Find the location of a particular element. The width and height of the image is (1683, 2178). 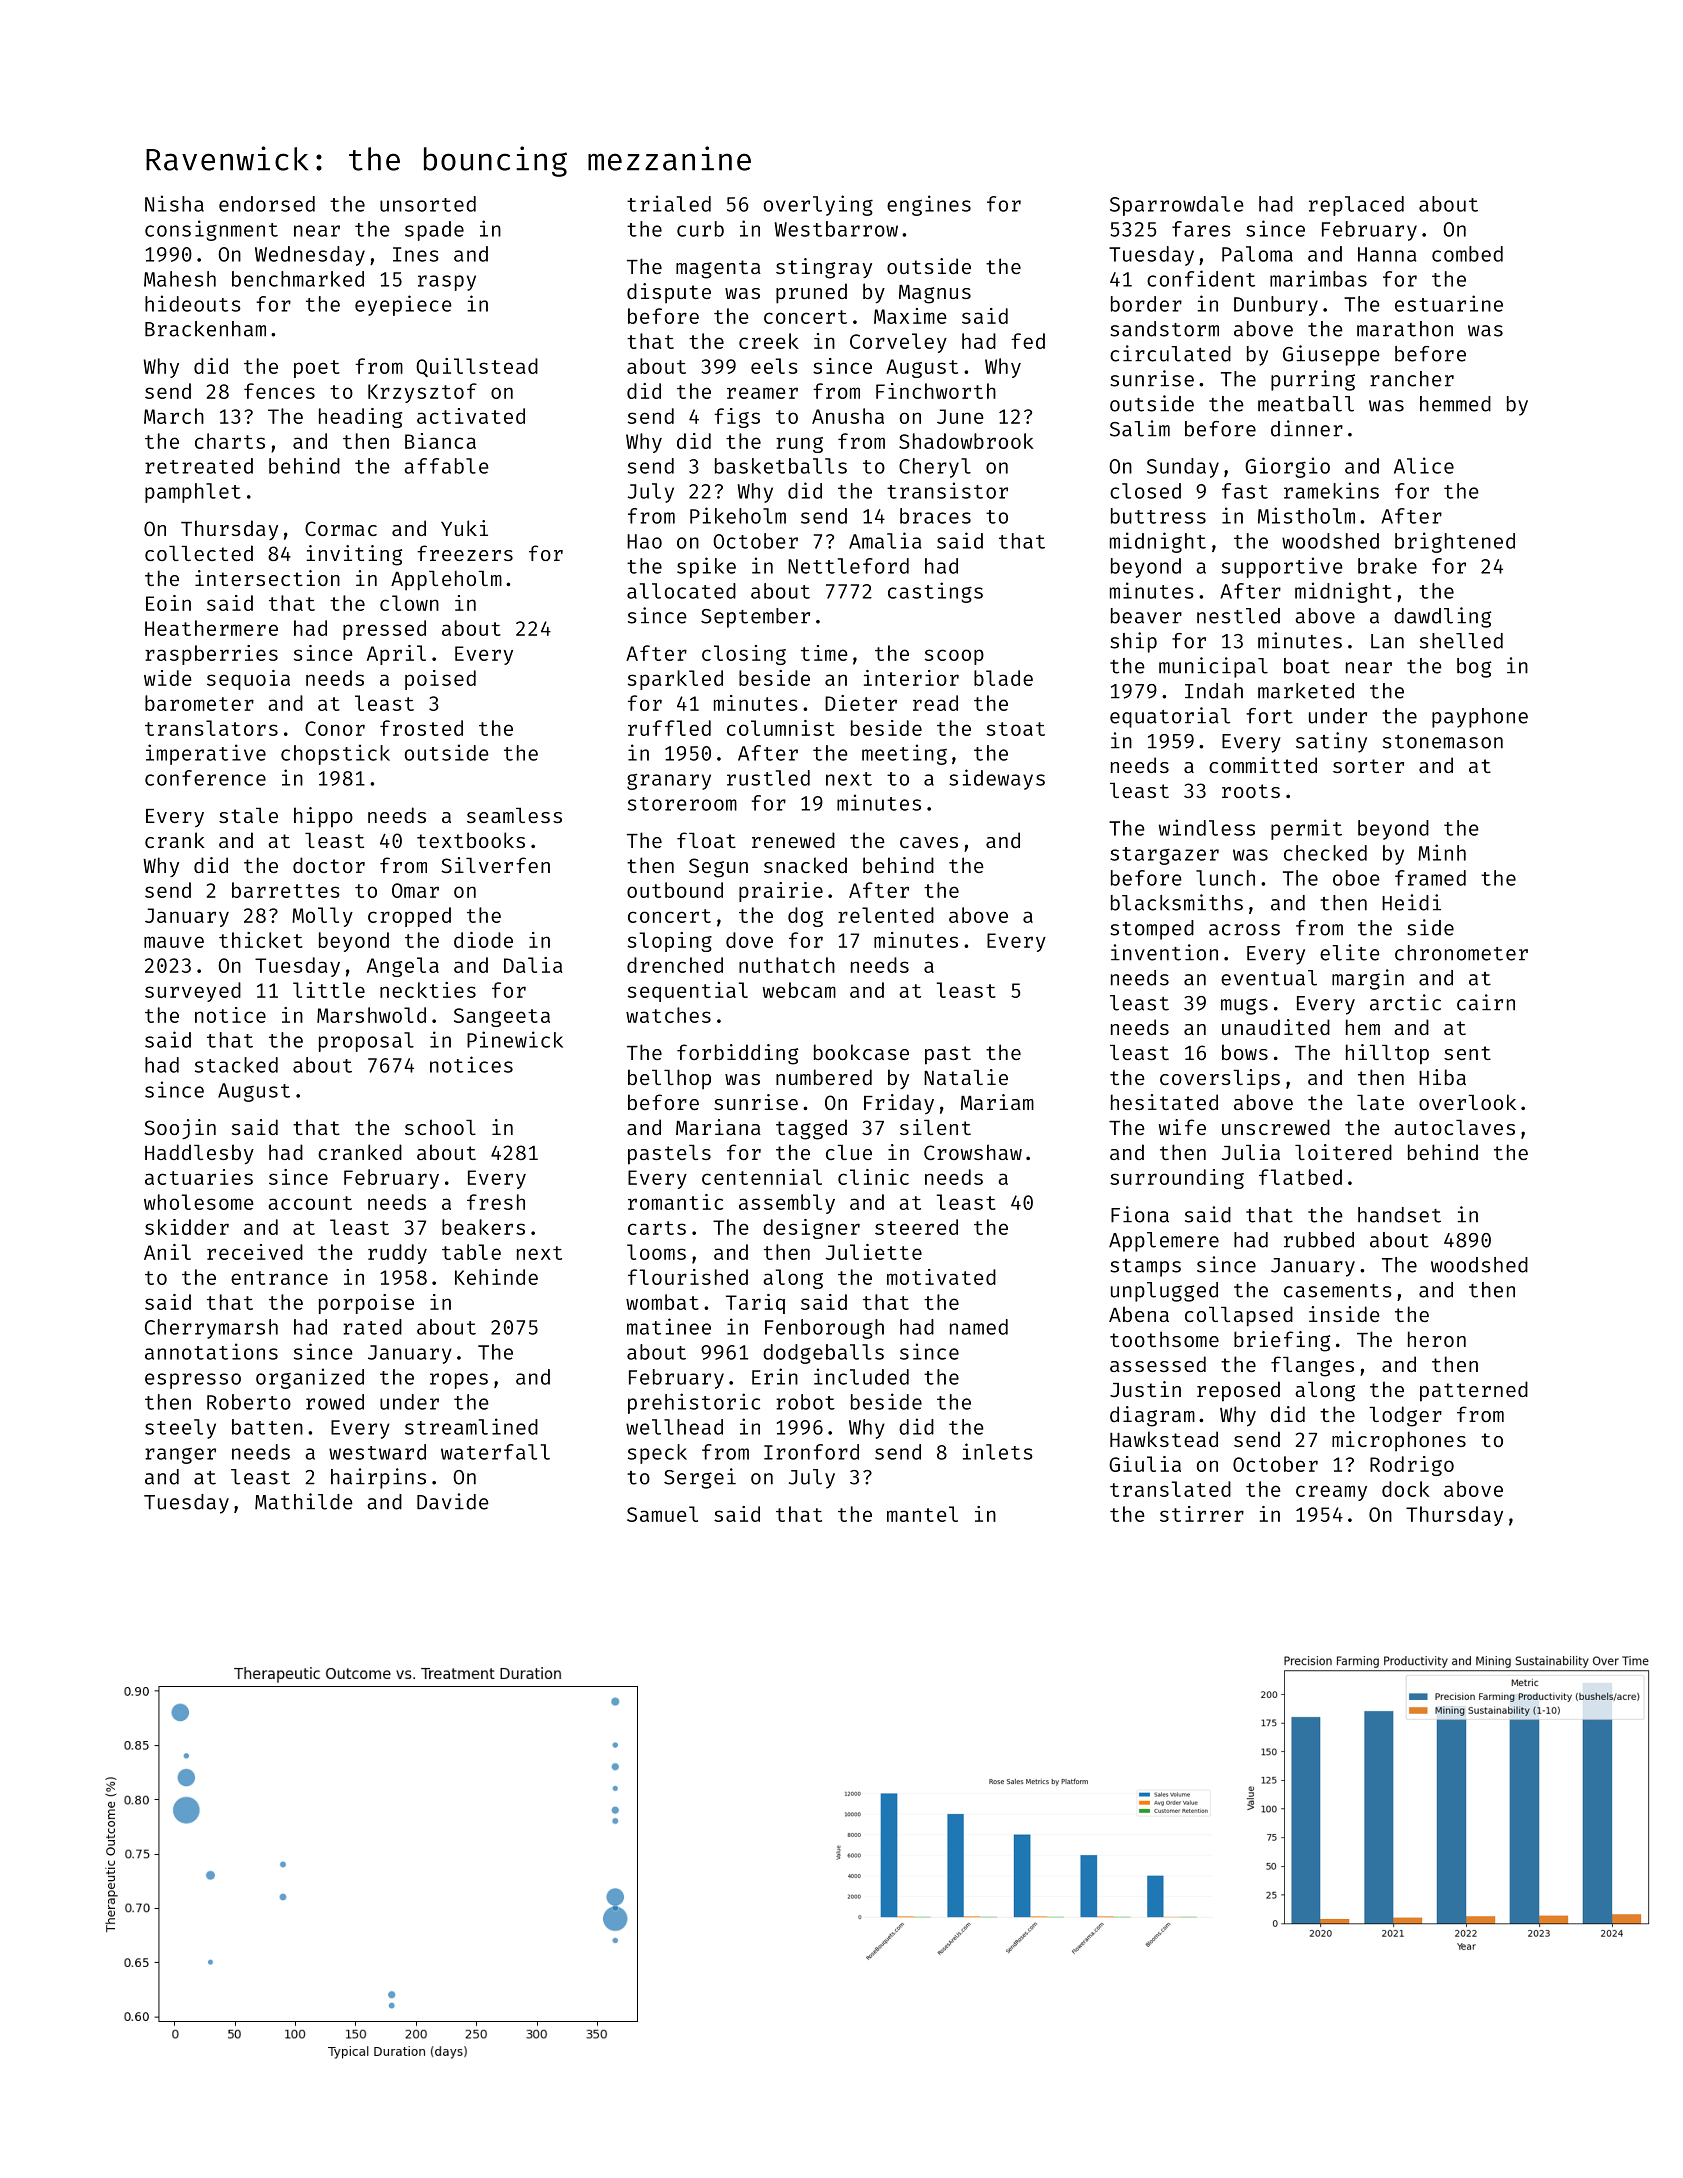

dinner is located at coordinates (1307, 428).
